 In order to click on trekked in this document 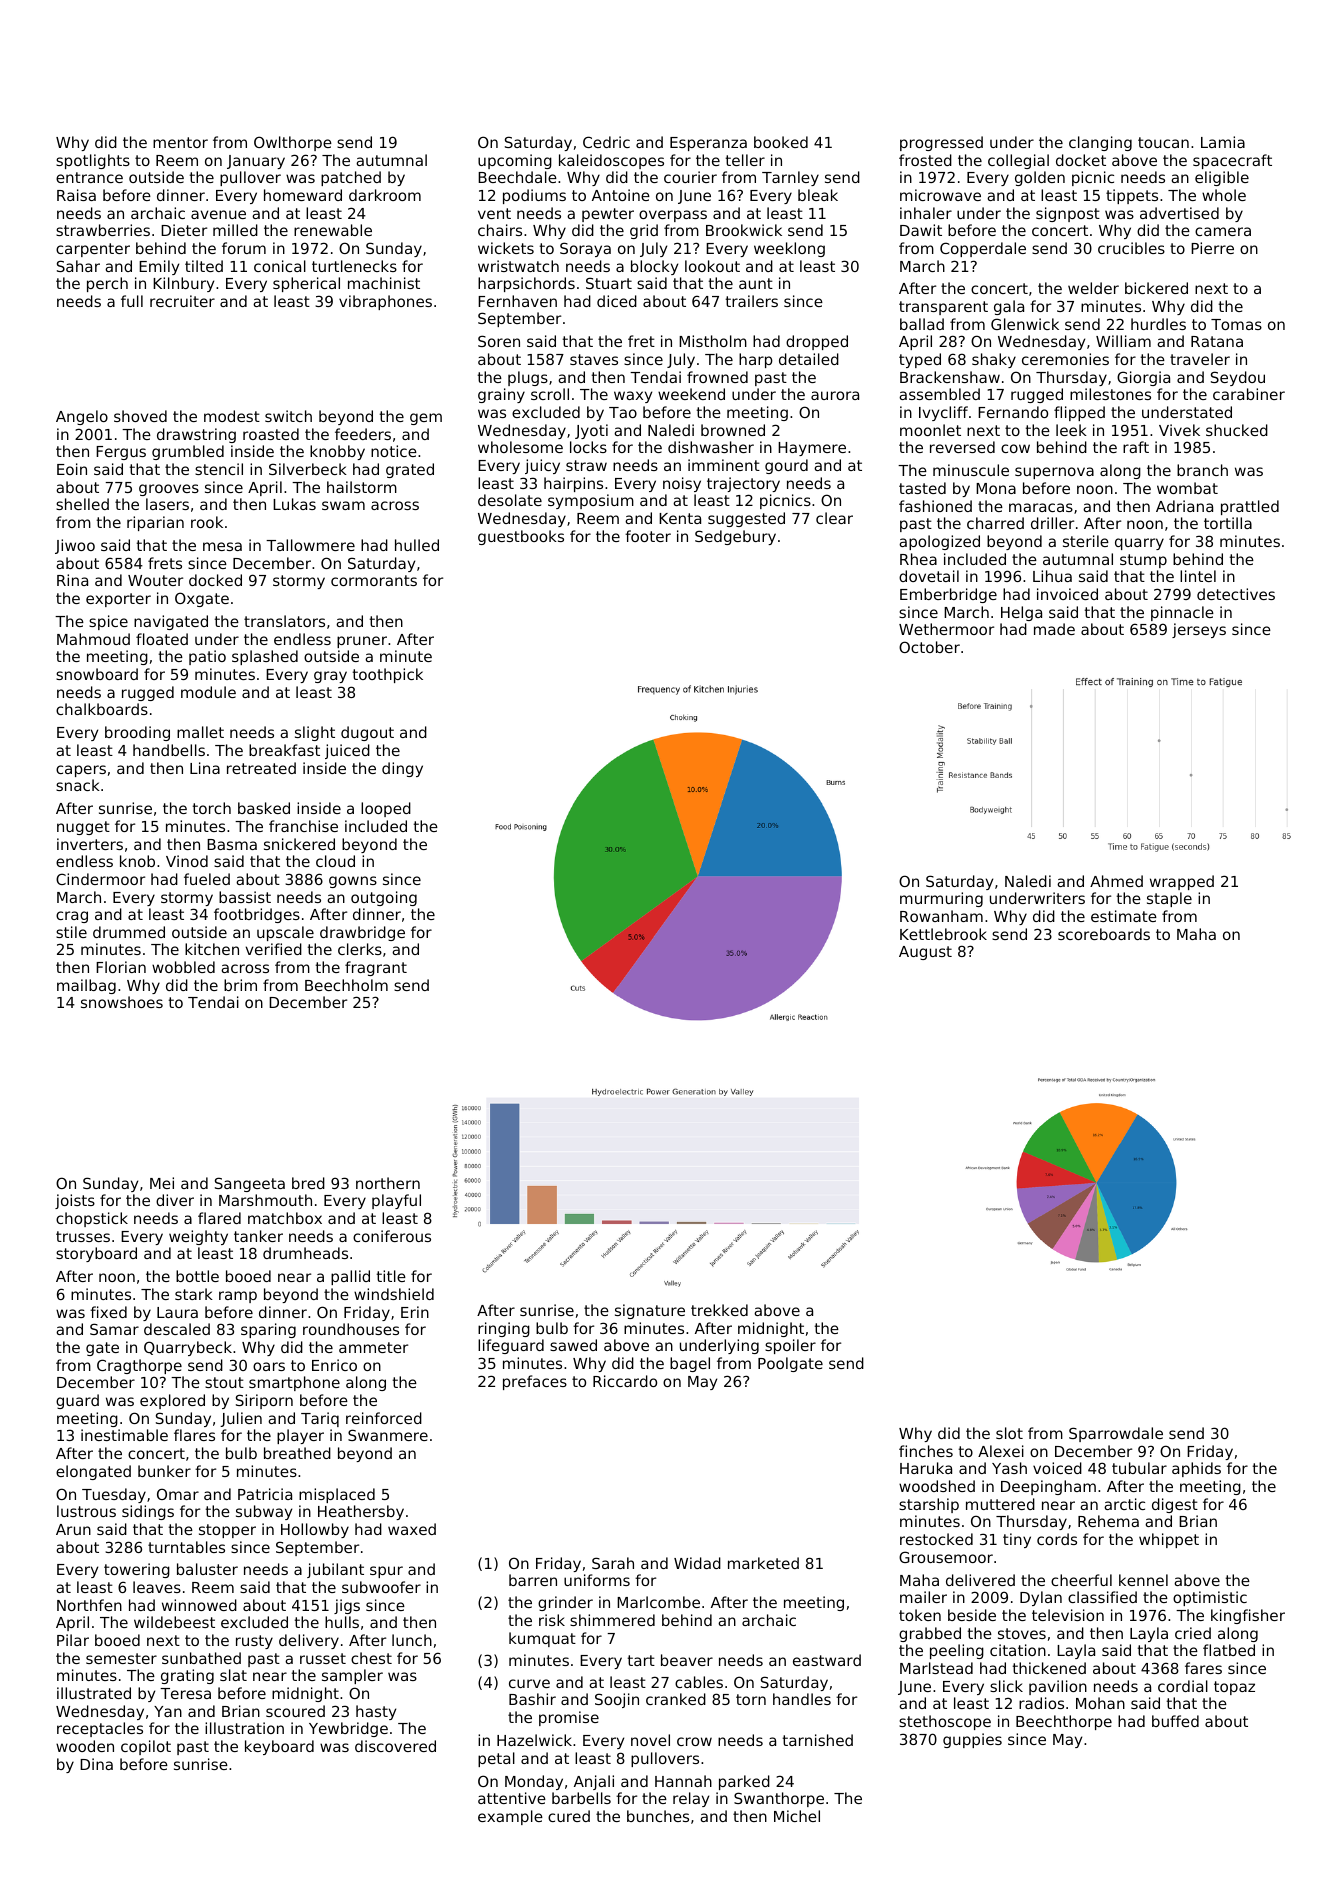, I will do `click(719, 1310)`.
